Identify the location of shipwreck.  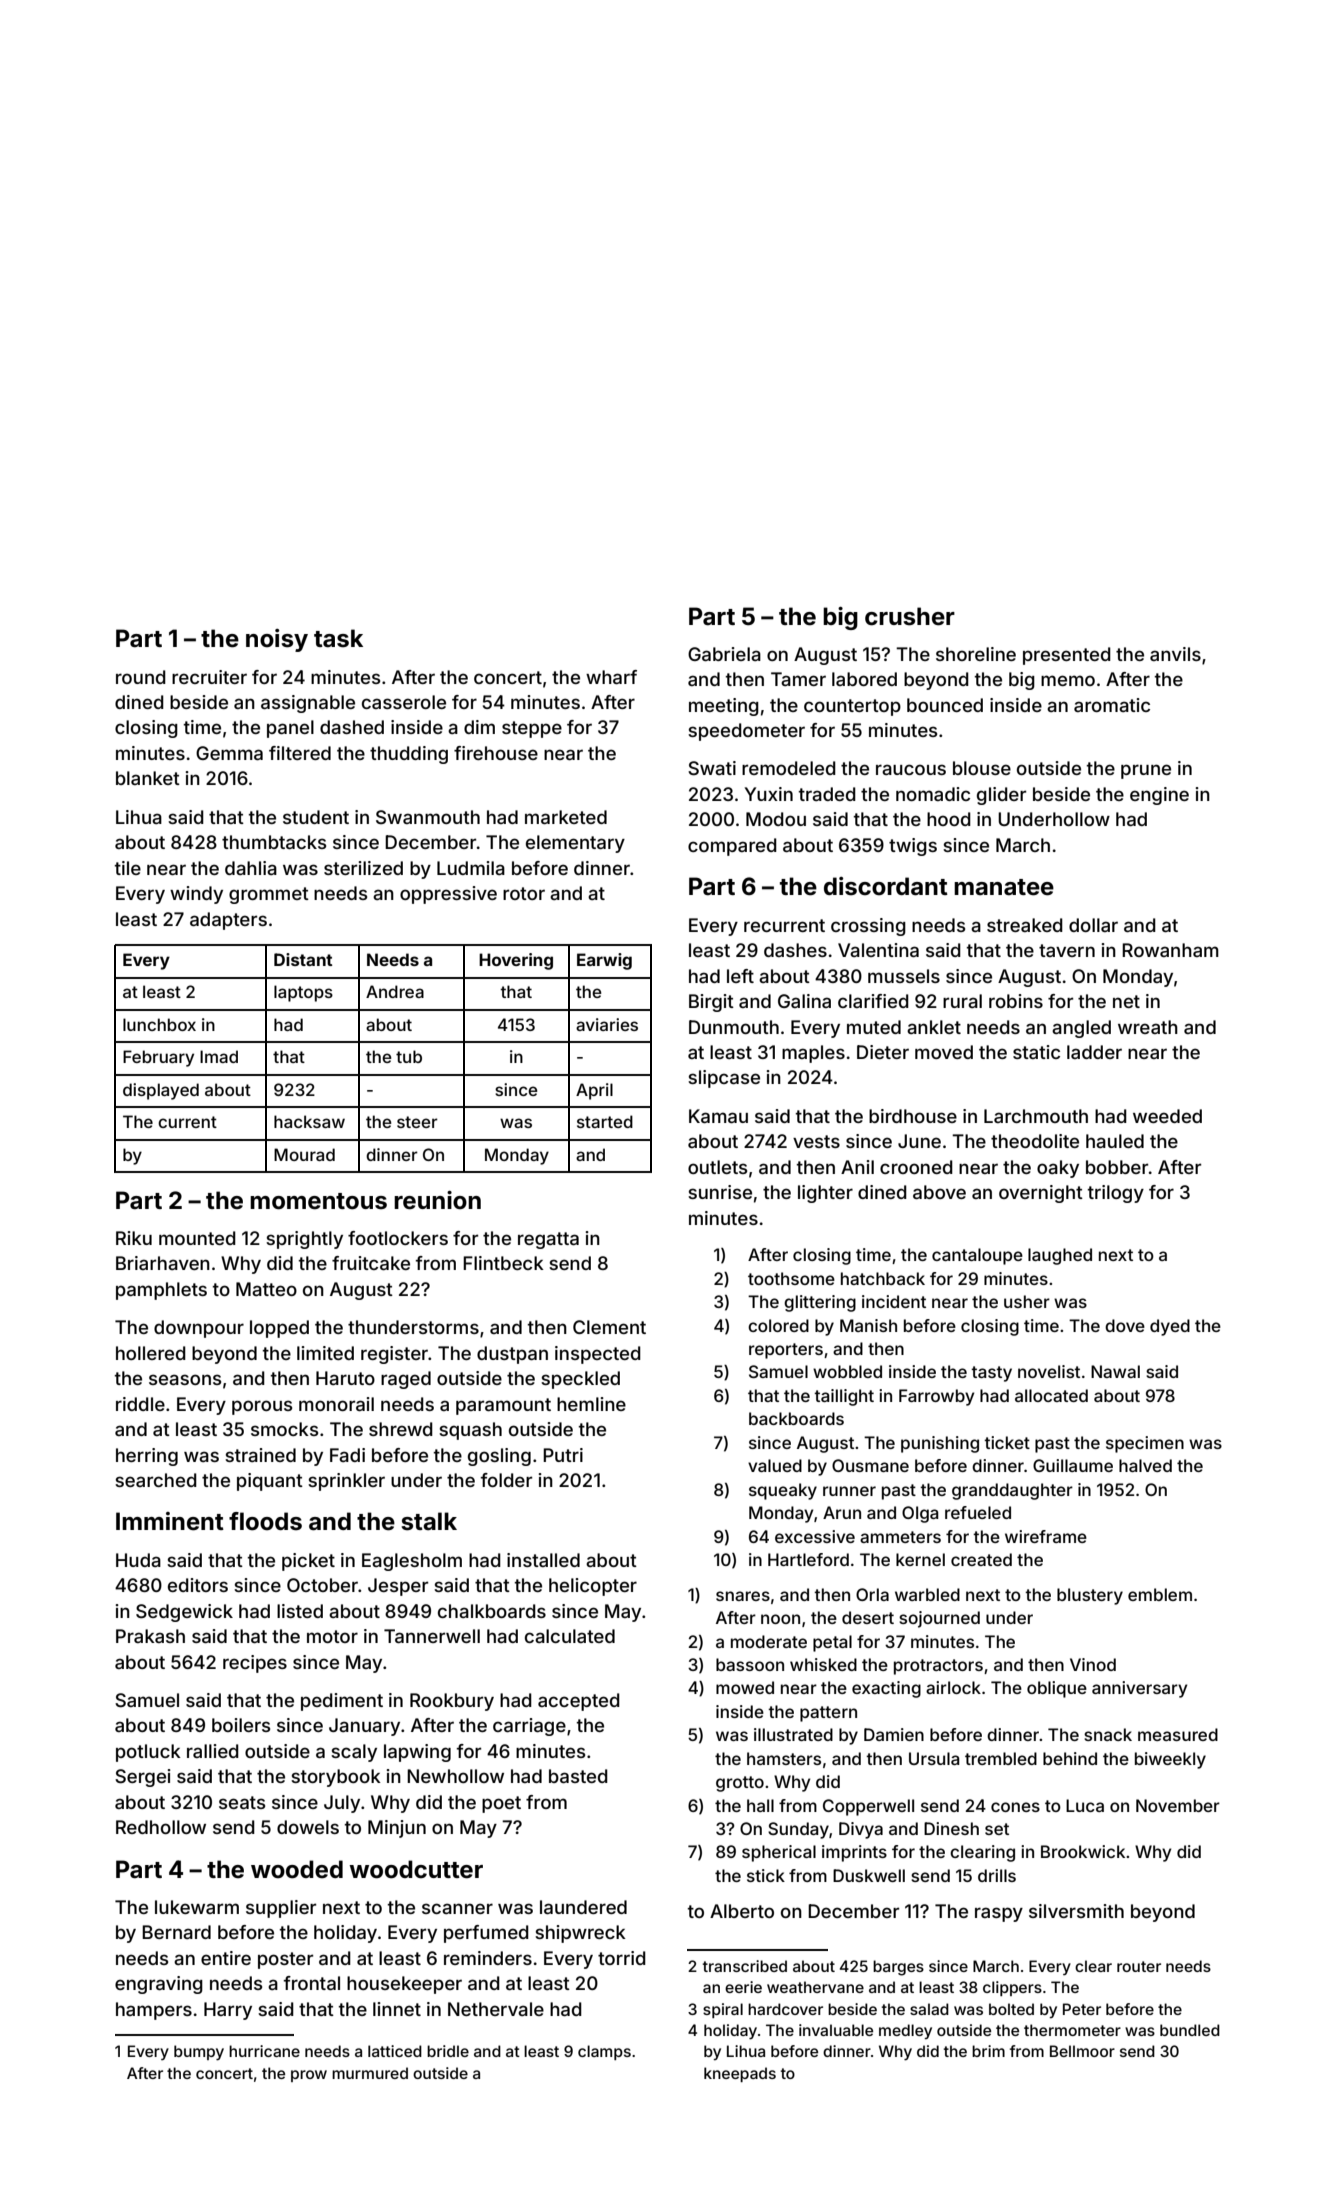
(580, 1934).
